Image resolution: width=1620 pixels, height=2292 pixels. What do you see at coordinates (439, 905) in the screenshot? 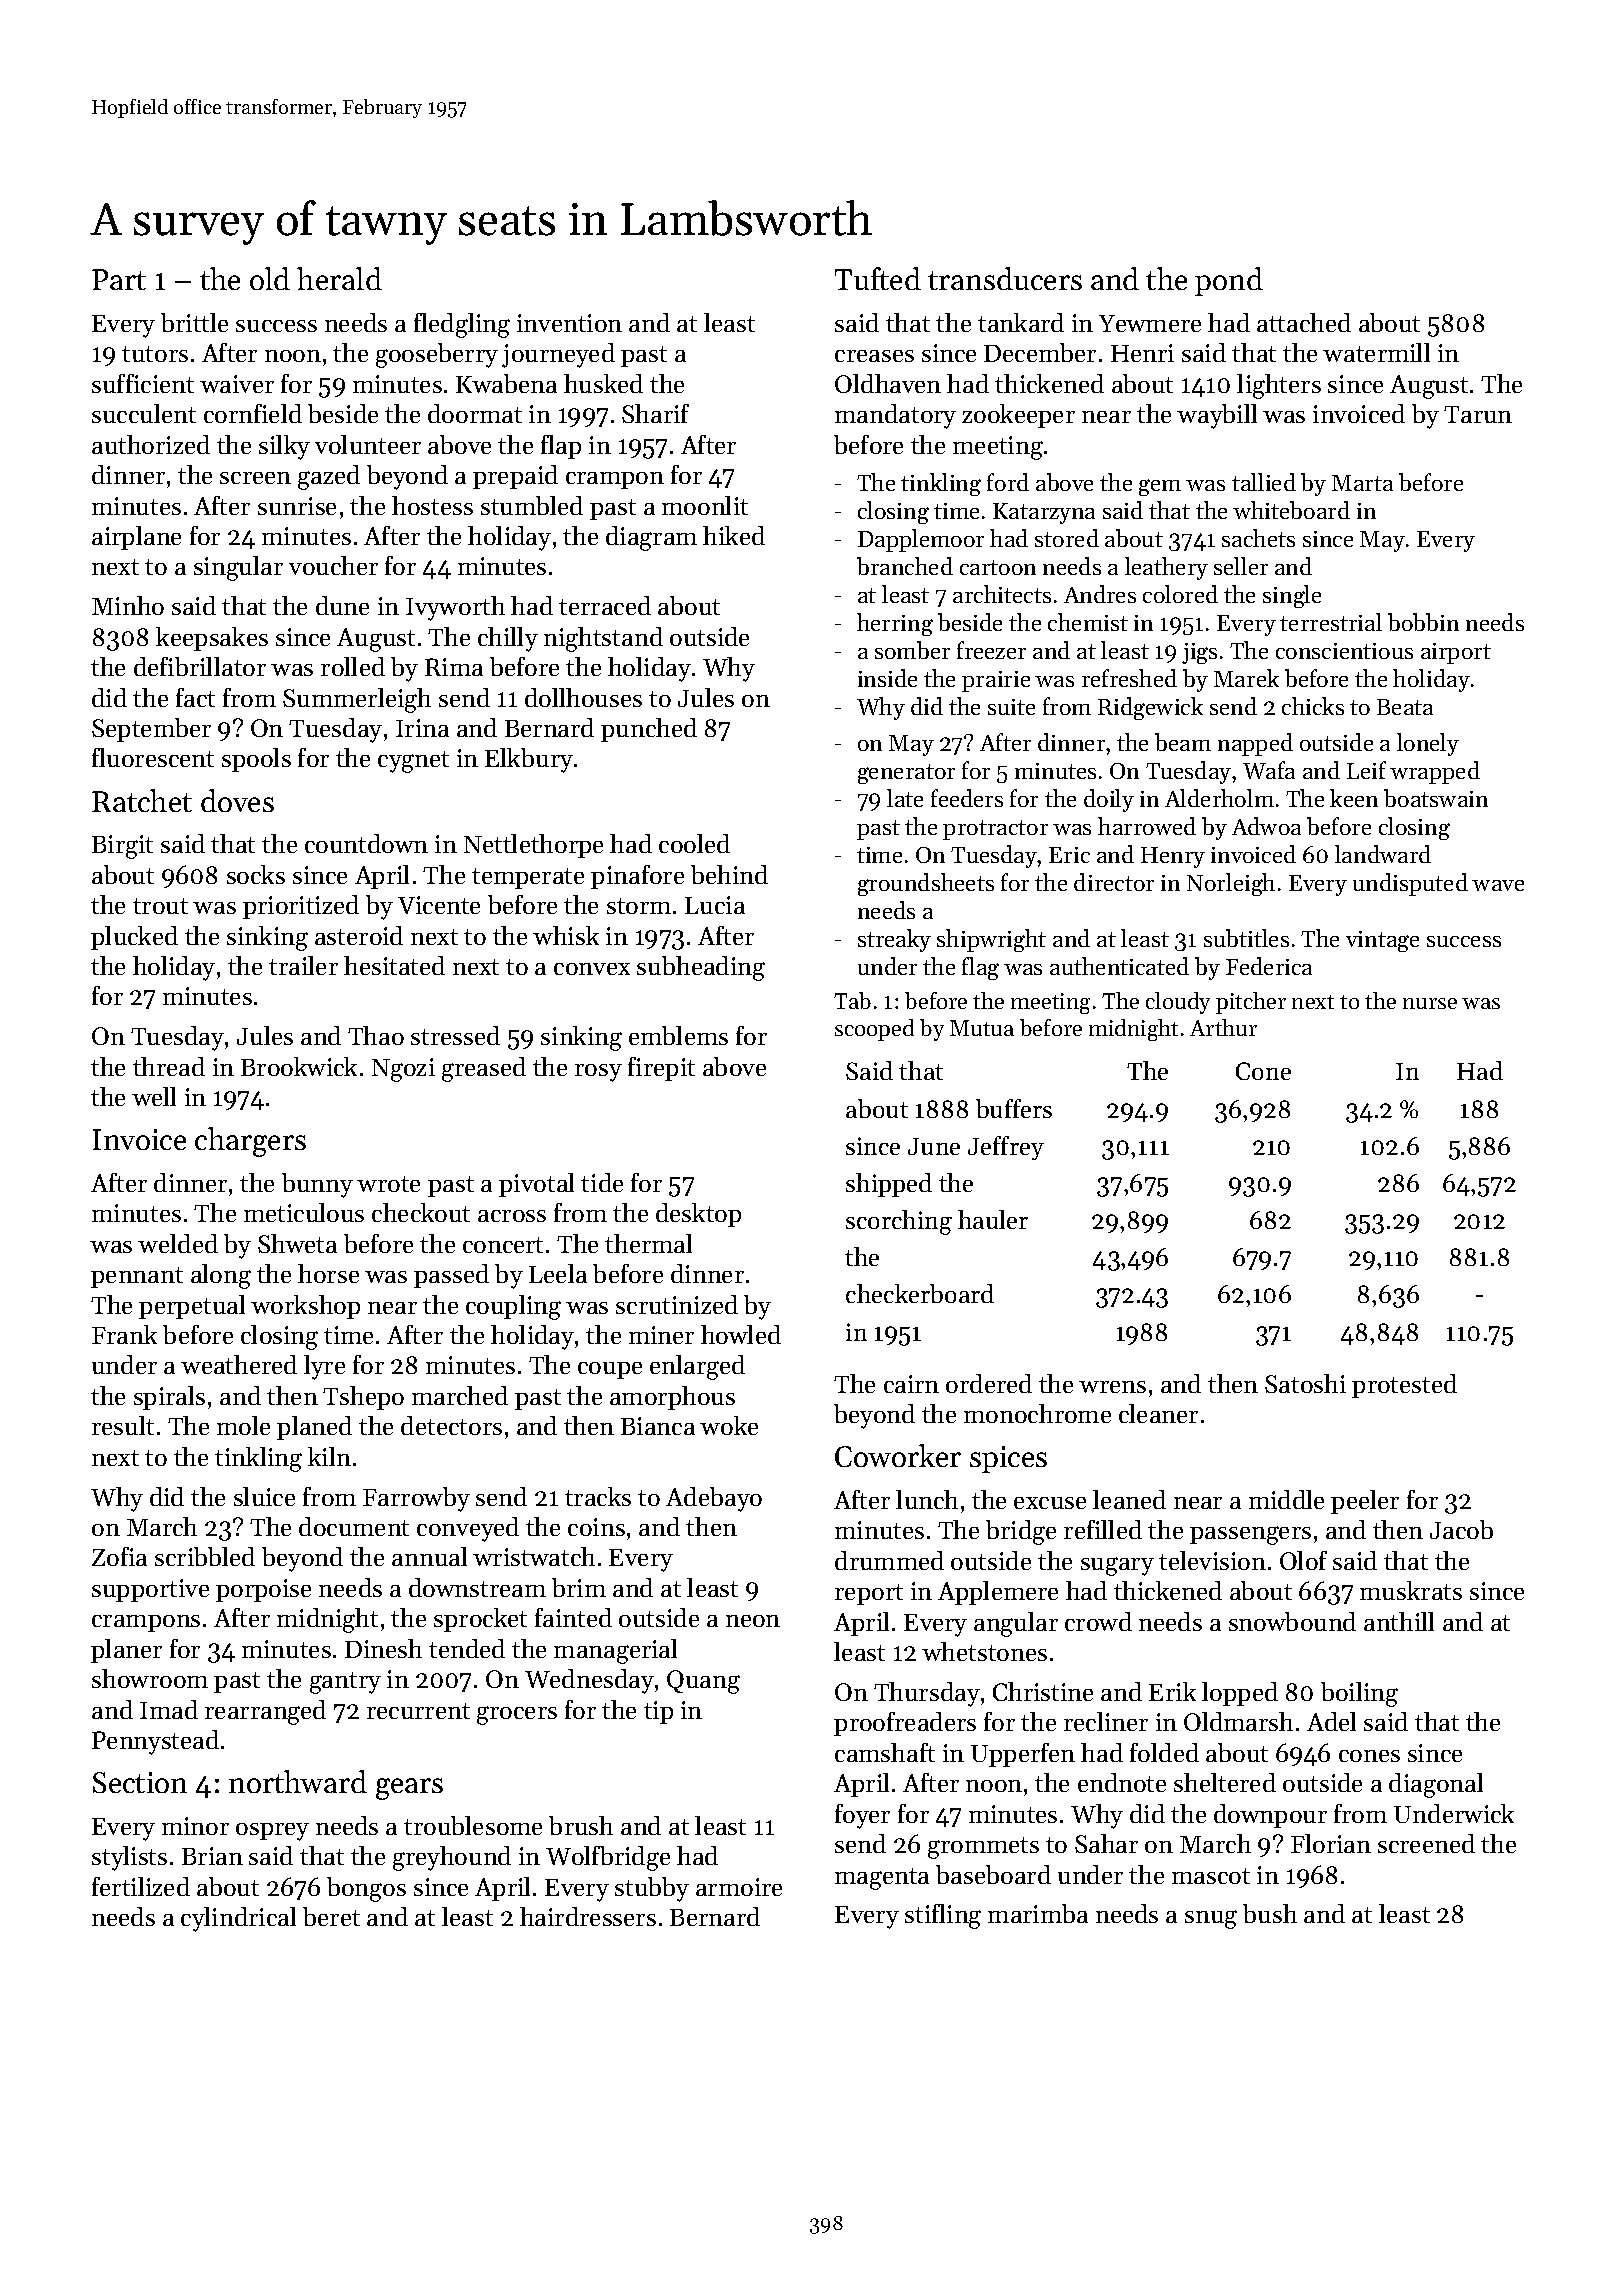
I see `Vicente` at bounding box center [439, 905].
